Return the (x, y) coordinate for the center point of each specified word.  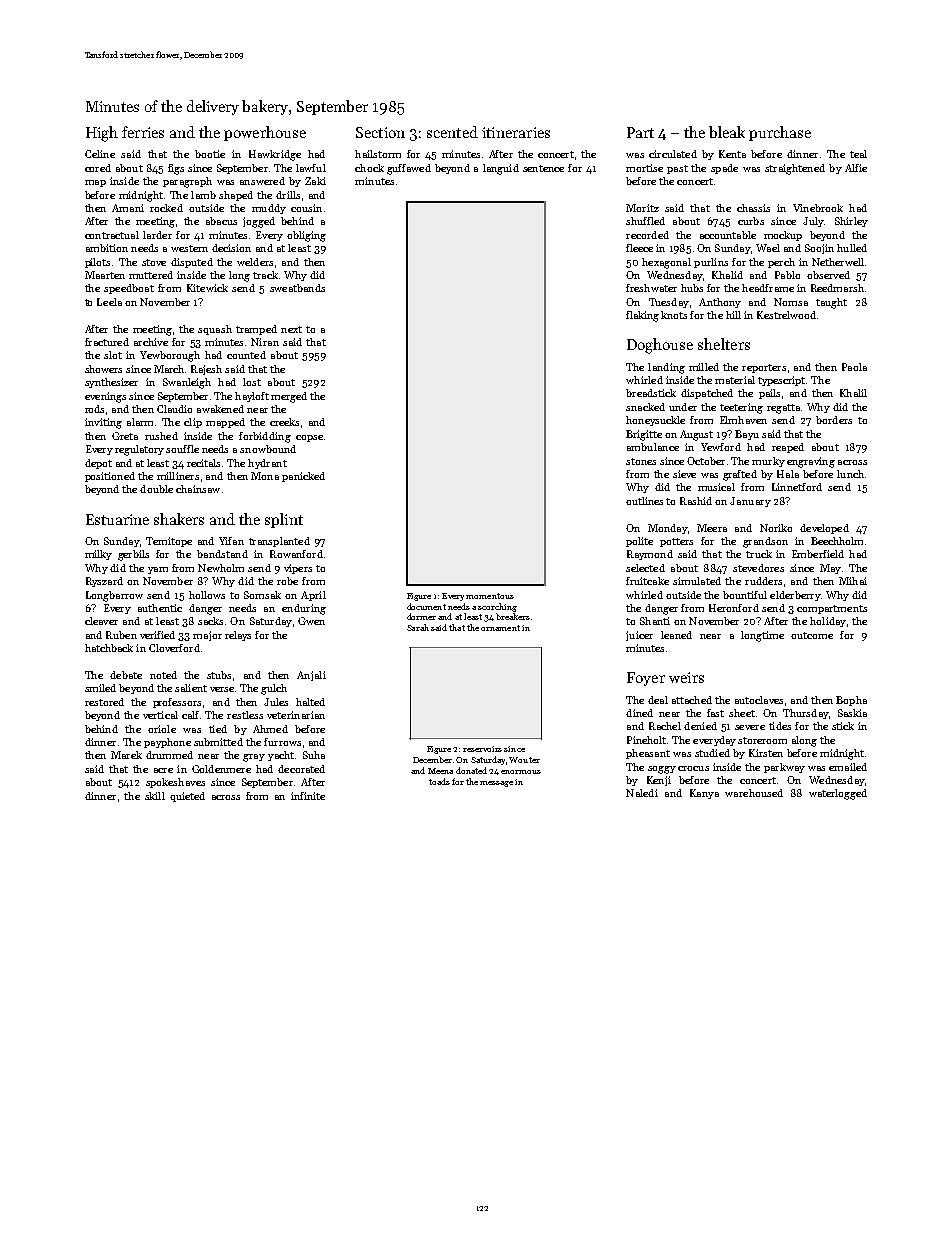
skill (155, 796)
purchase (780, 133)
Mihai (853, 581)
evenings (105, 397)
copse (309, 438)
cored (98, 168)
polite (639, 542)
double (156, 489)
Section (380, 132)
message (496, 784)
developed (824, 529)
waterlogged (838, 794)
